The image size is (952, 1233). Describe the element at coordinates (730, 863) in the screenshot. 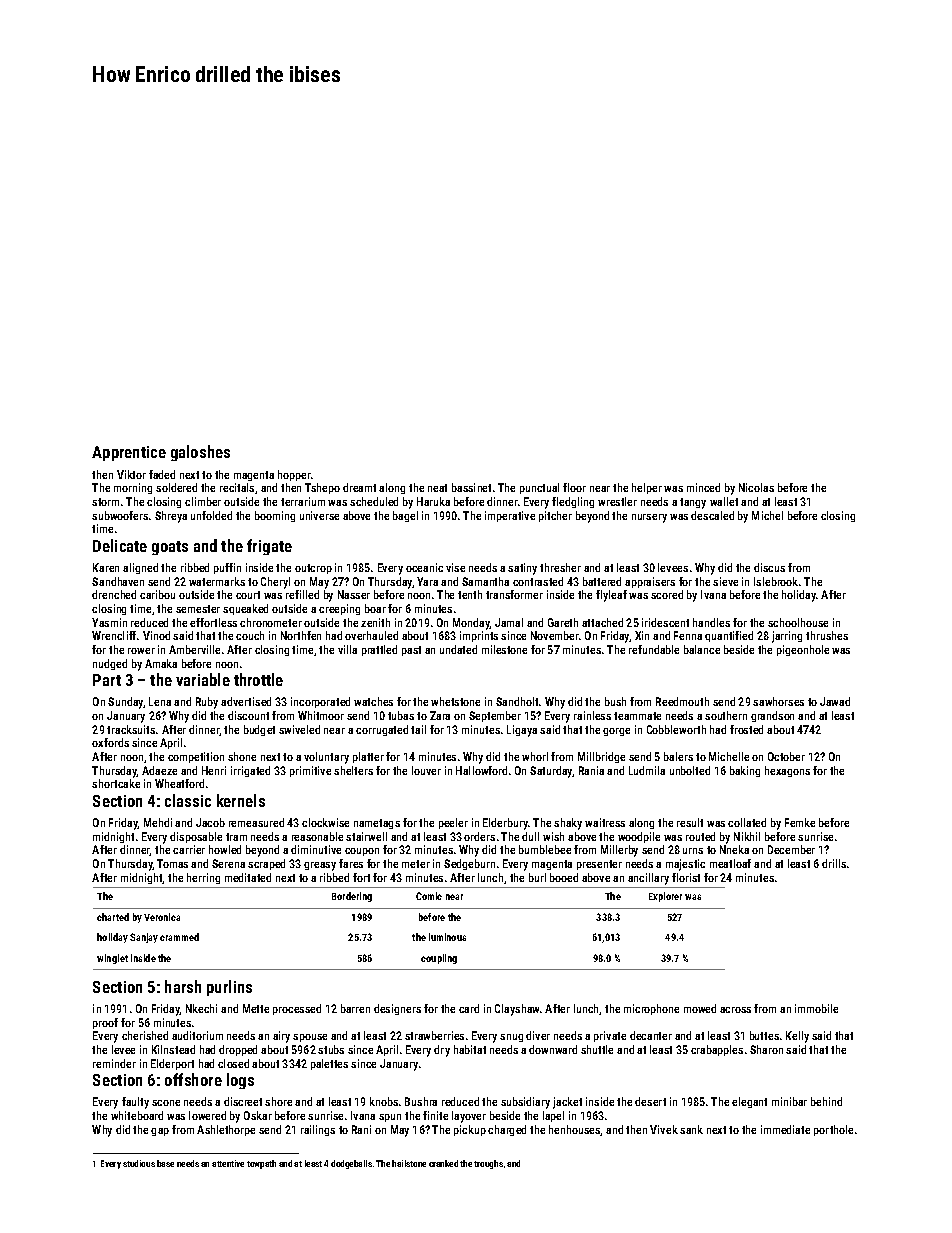

I see `meatloaf` at that location.
